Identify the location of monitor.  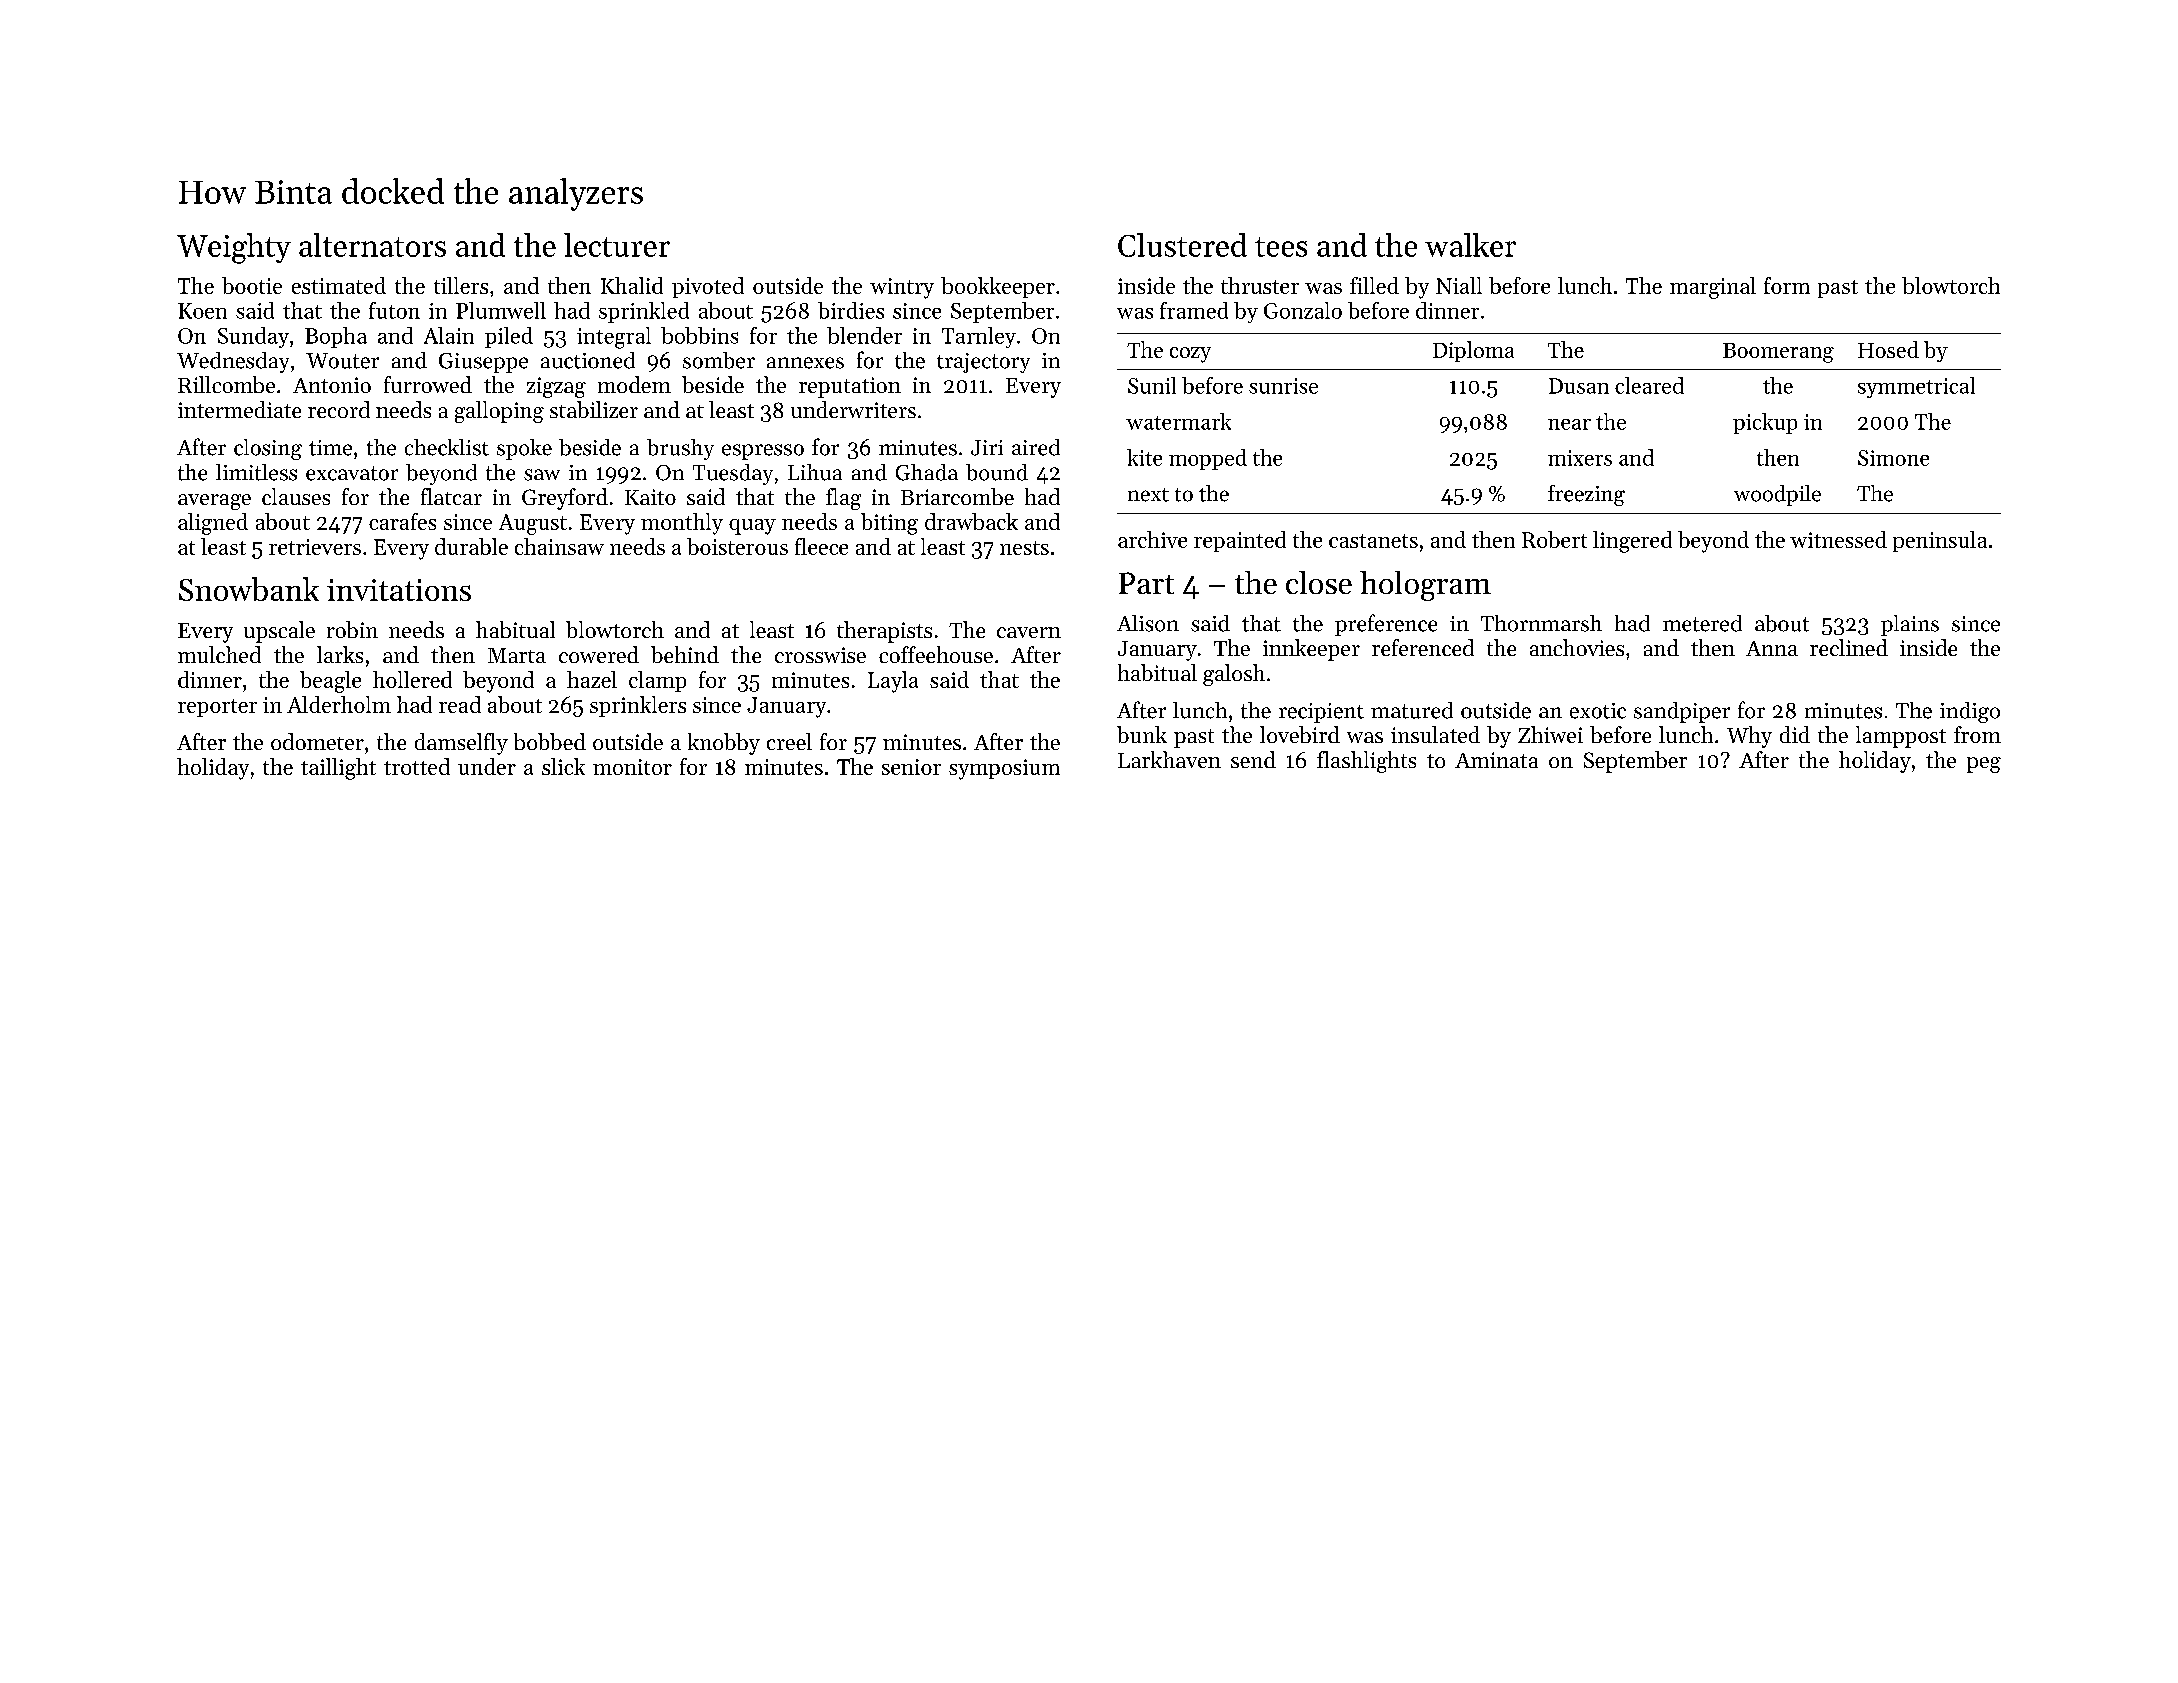
(632, 767).
